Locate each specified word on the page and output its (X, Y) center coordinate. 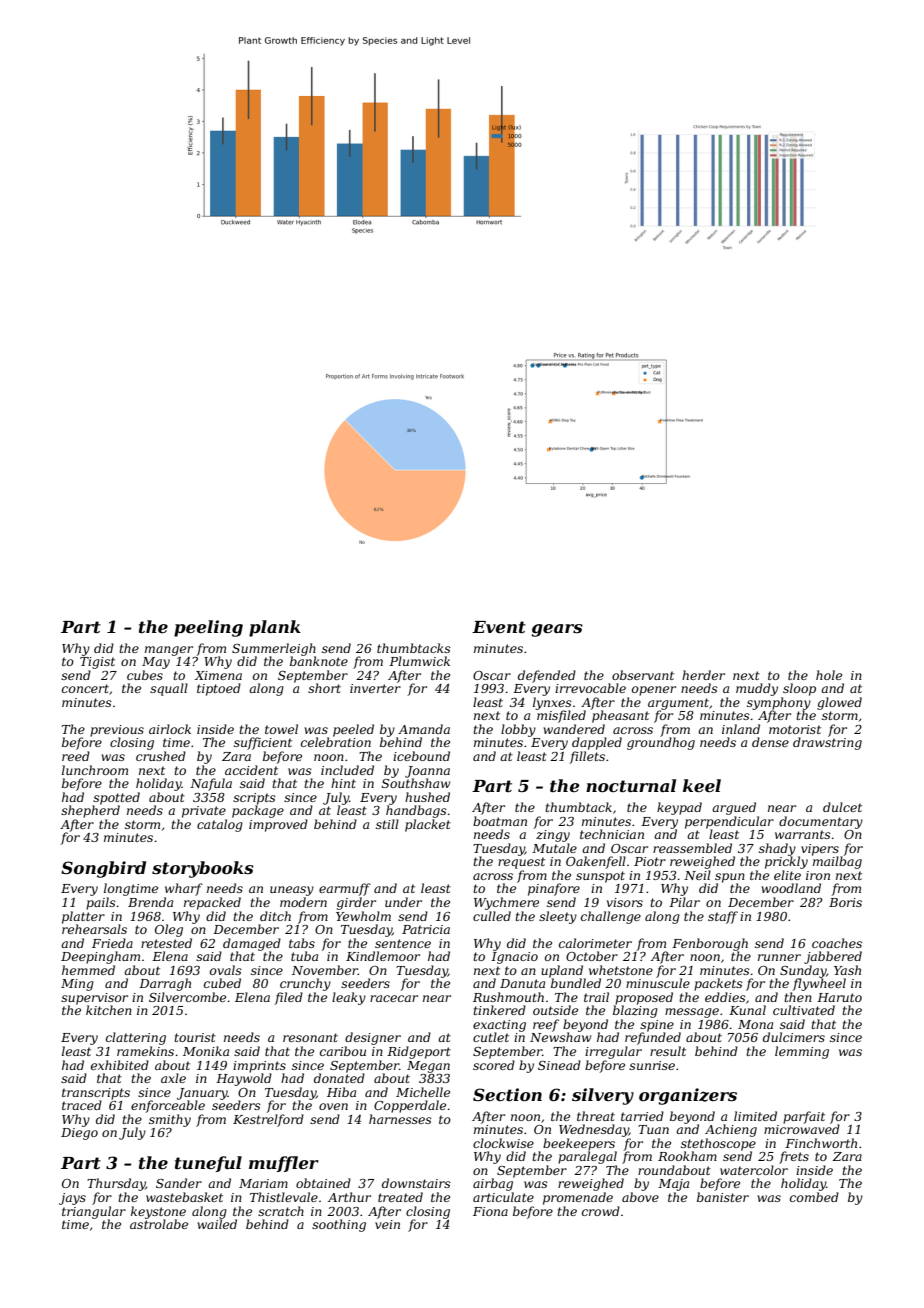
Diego (79, 1134)
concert (85, 688)
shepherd (90, 811)
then (798, 997)
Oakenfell (596, 862)
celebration (336, 742)
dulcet (842, 807)
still (387, 824)
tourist (195, 1037)
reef (546, 1025)
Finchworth (821, 1143)
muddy (757, 689)
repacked (212, 903)
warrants (803, 834)
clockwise (503, 1143)
